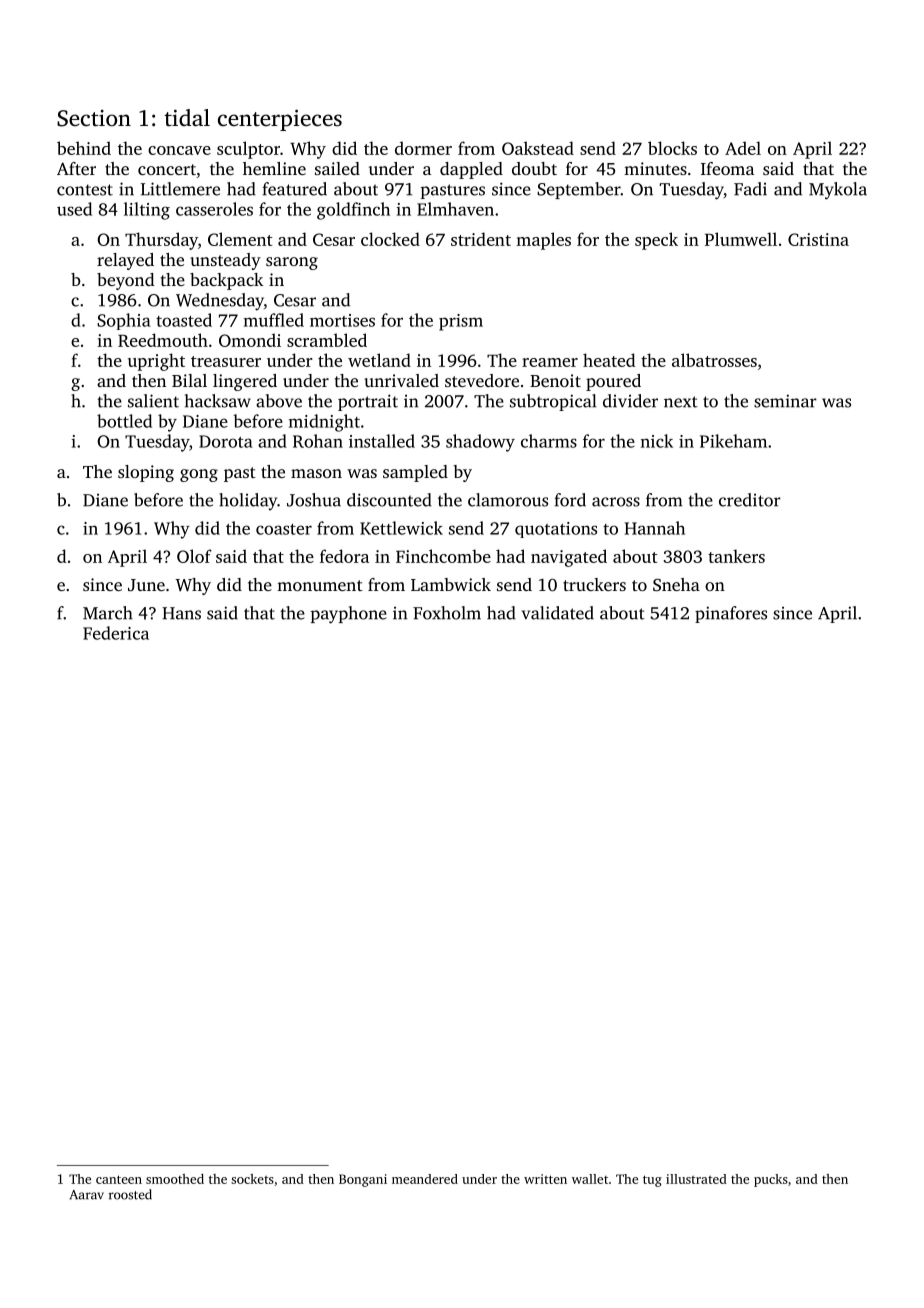  I want to click on payphone, so click(349, 615).
